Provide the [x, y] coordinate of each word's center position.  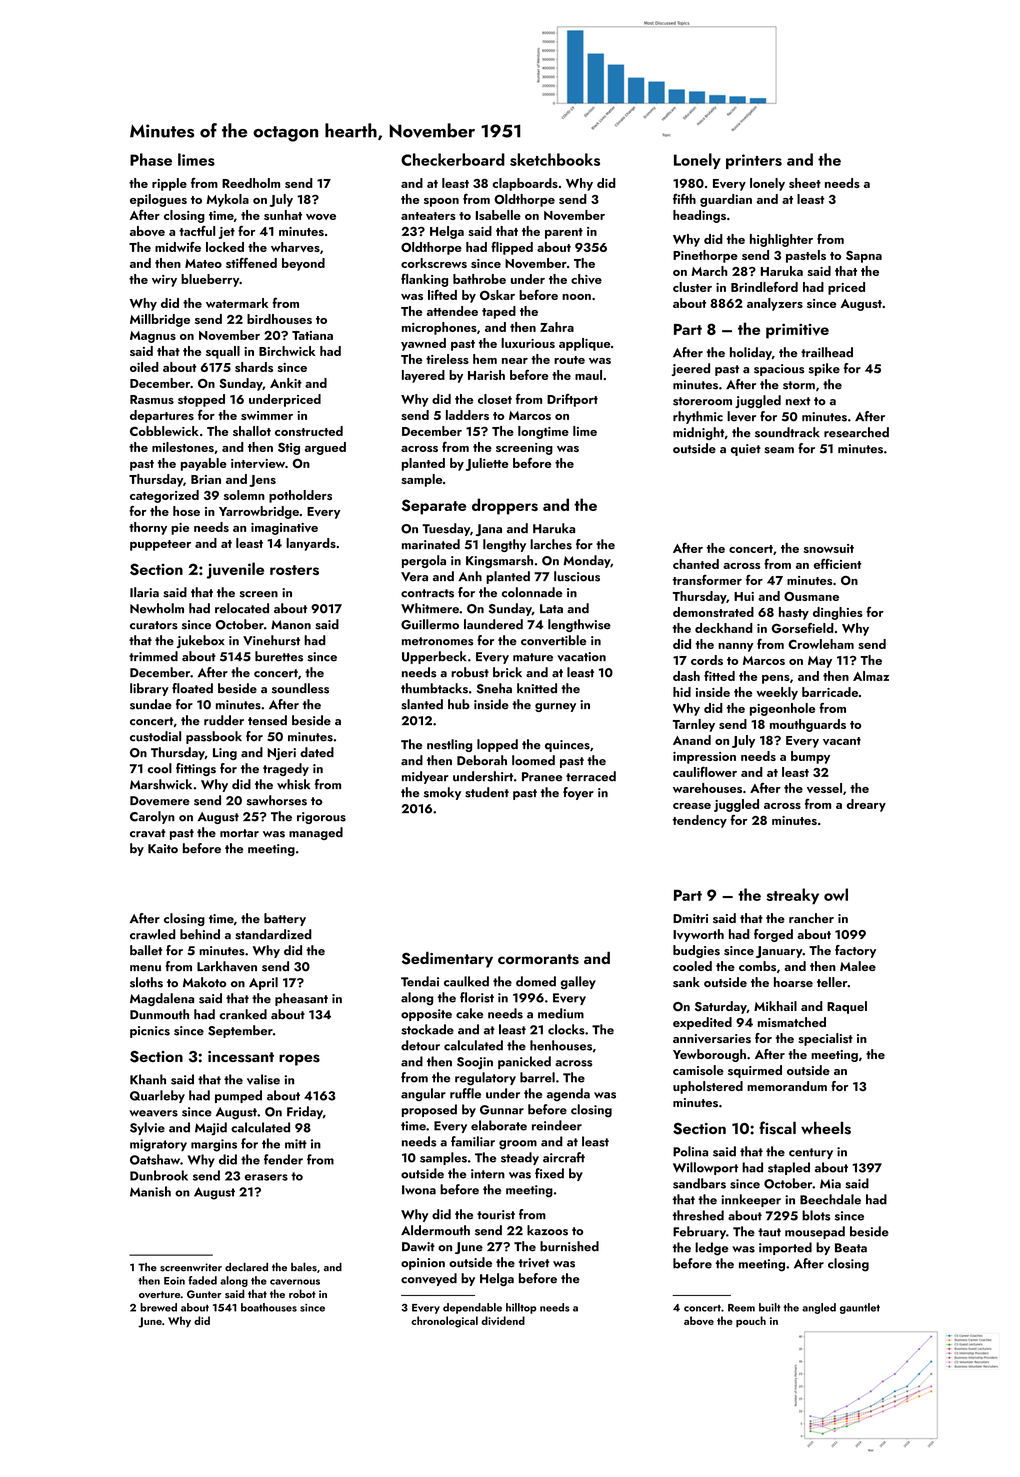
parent [564, 233]
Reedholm [251, 183]
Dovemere [160, 801]
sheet [805, 183]
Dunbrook [159, 1175]
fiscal [777, 1128]
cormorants [538, 959]
